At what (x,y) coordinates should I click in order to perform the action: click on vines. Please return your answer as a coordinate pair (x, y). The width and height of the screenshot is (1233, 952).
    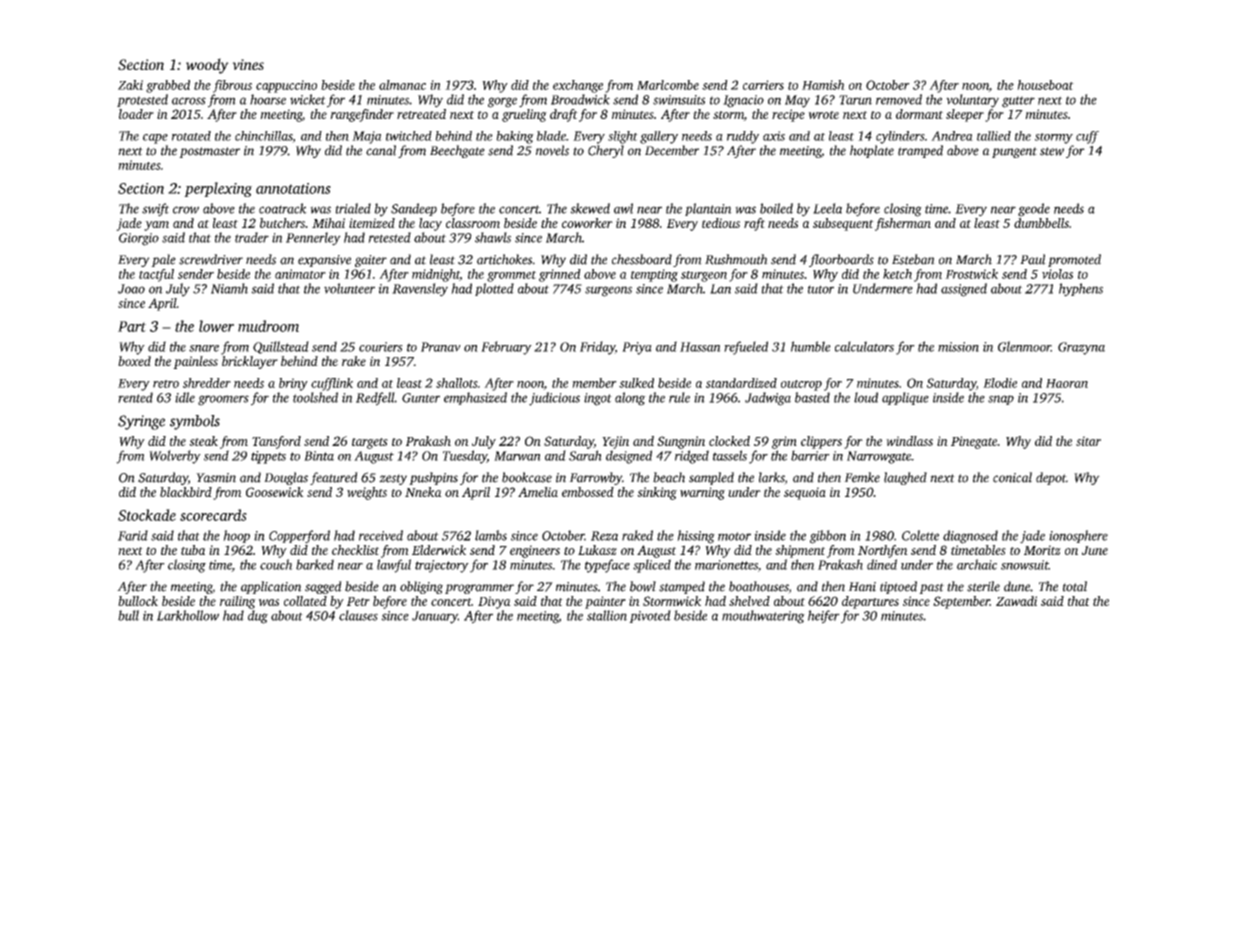
    Looking at the image, I should click on (248, 64).
